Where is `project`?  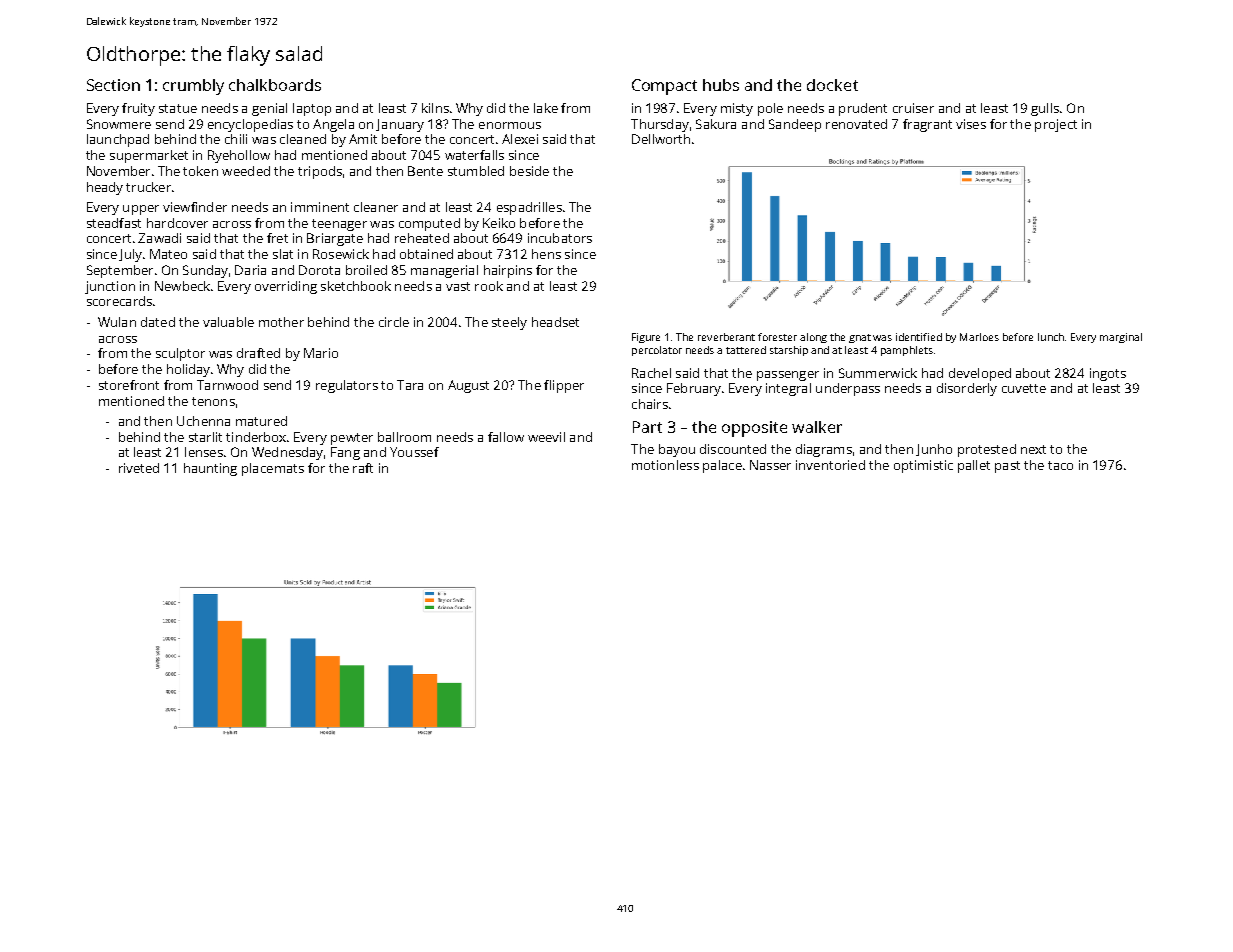 project is located at coordinates (1056, 125).
